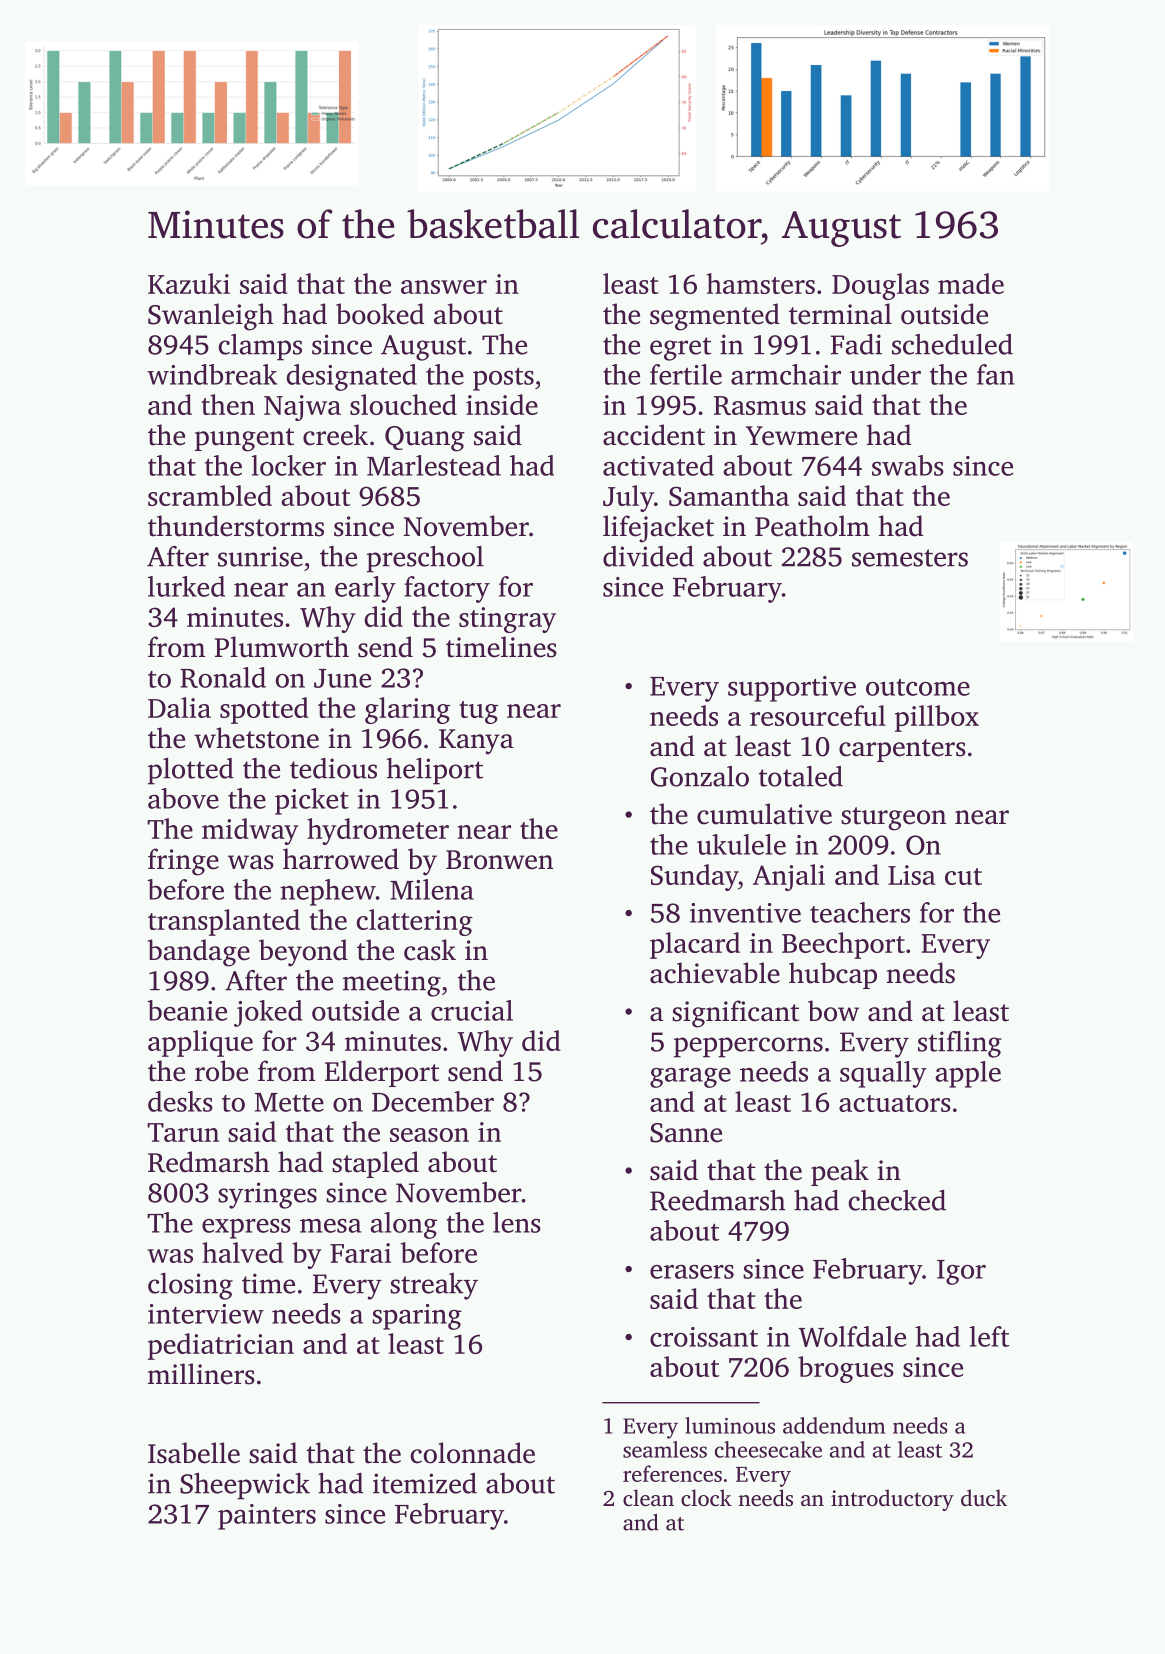 The width and height of the screenshot is (1165, 1654). I want to click on crucial, so click(472, 1010).
